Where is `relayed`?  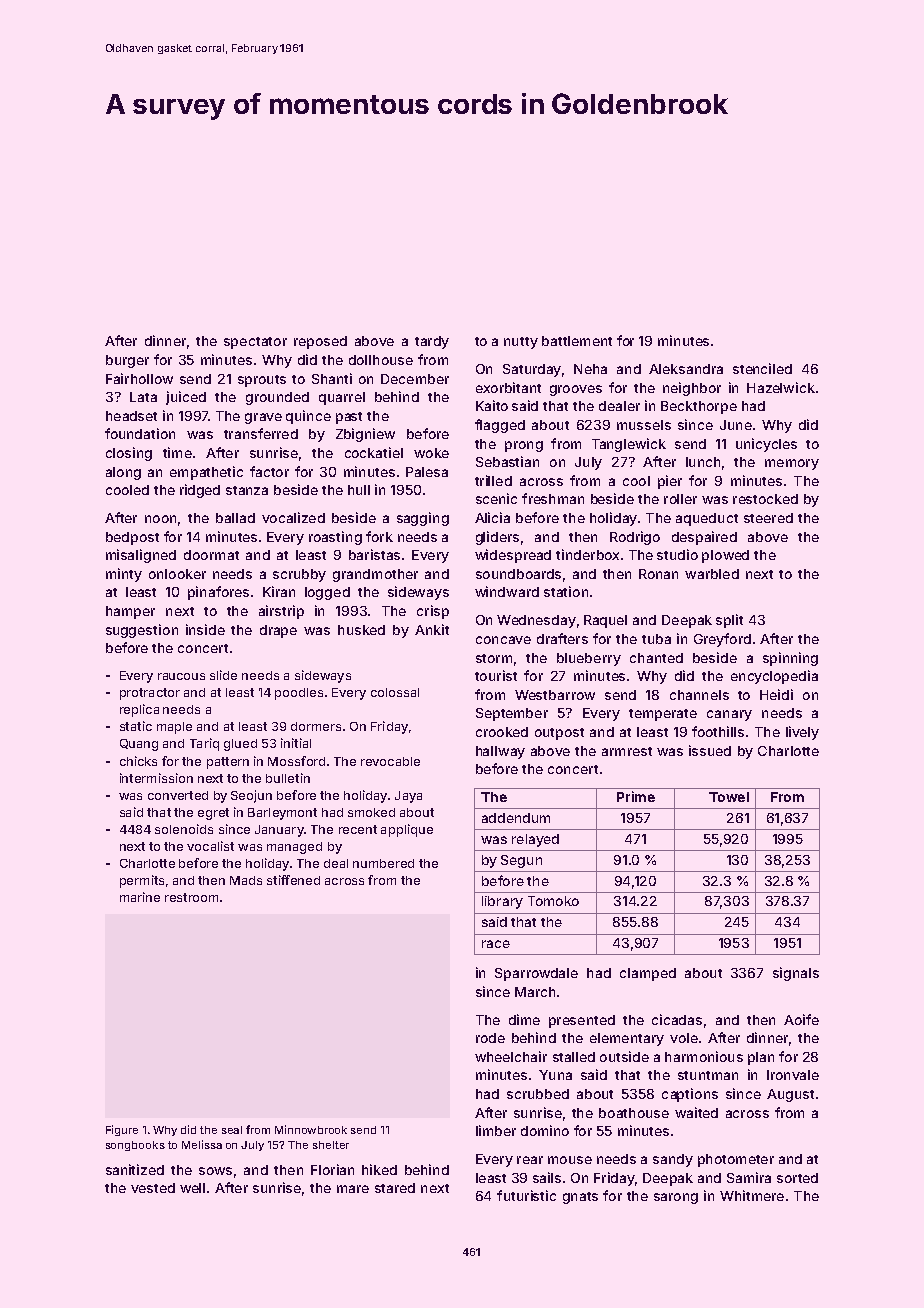
relayed is located at coordinates (535, 840).
